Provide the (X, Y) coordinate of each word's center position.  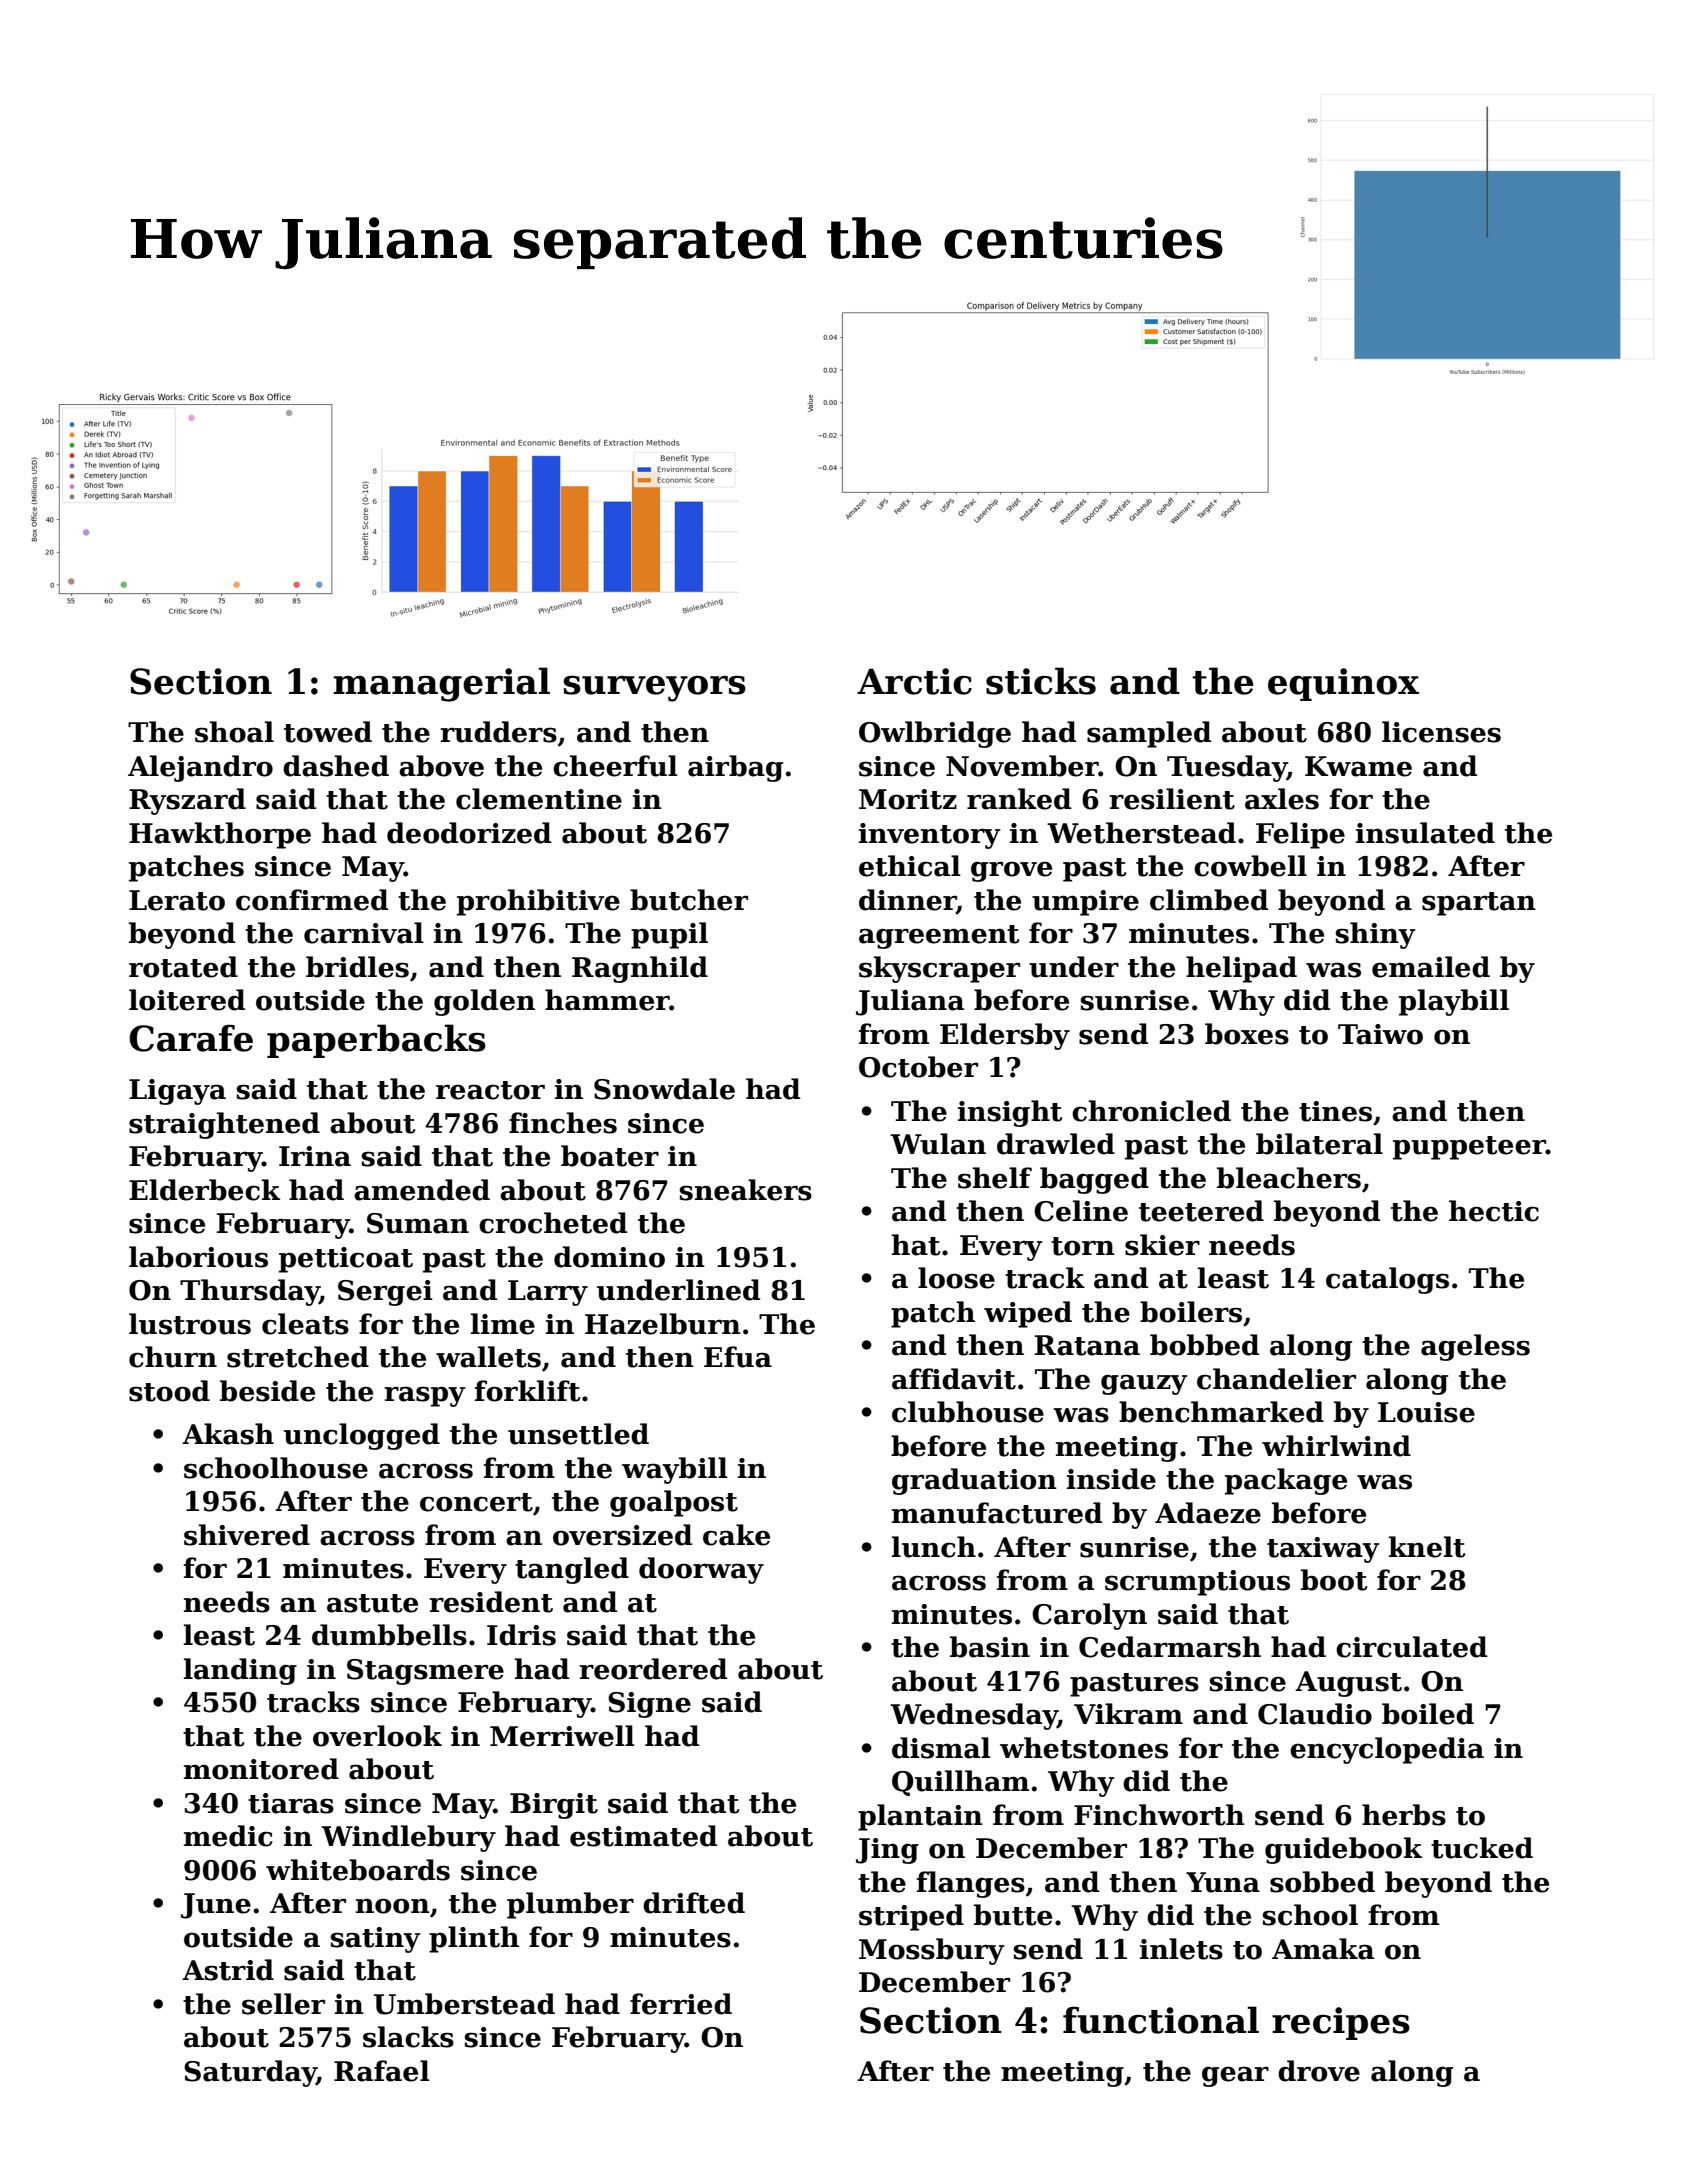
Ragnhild (640, 969)
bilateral (1319, 1144)
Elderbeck (204, 1190)
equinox (1343, 684)
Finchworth (1159, 1815)
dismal (941, 1748)
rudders (498, 732)
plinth (474, 1939)
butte (1013, 1915)
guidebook (1343, 1850)
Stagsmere (425, 1672)
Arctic (914, 681)
